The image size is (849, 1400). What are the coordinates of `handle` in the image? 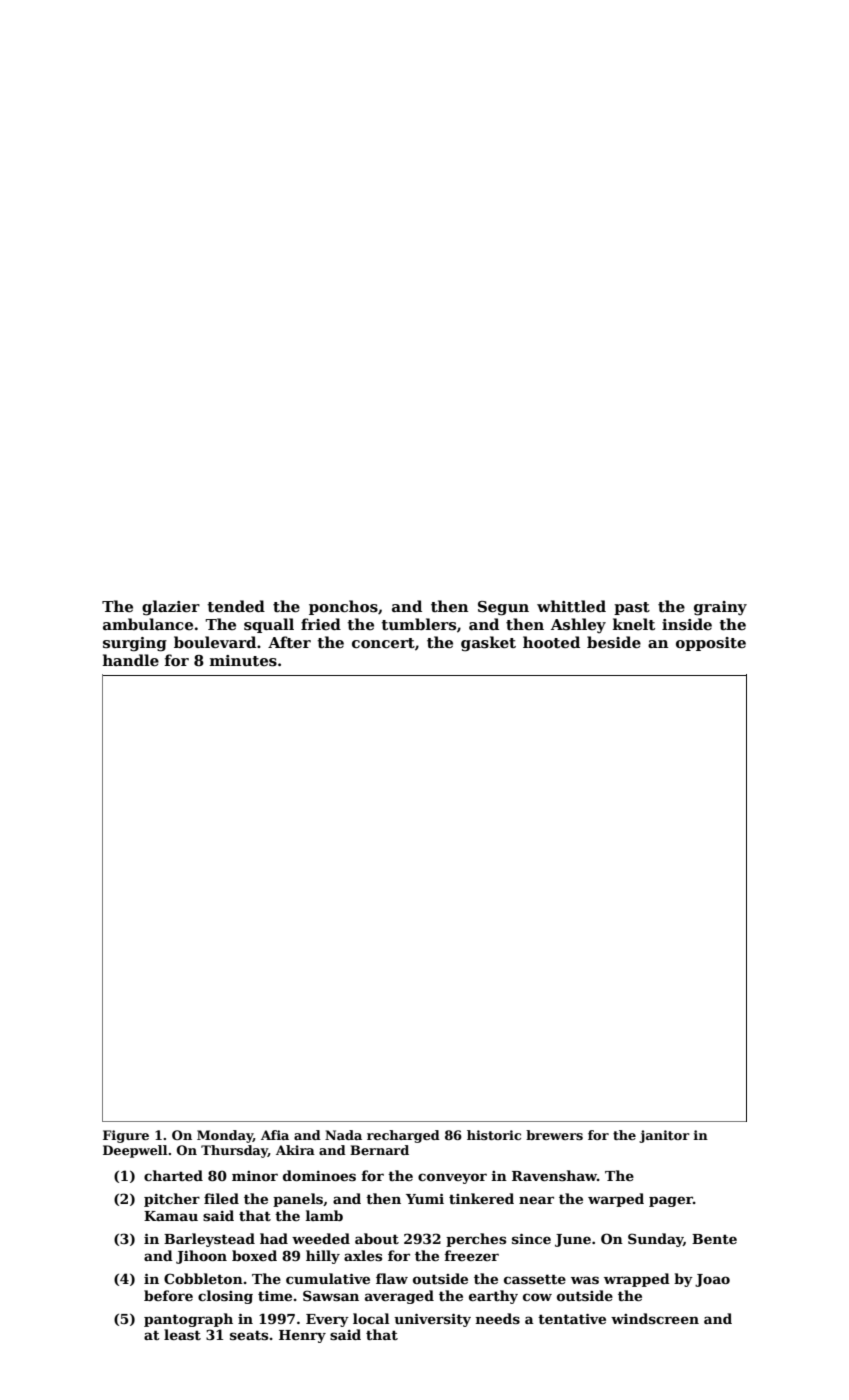 It's located at (131, 660).
